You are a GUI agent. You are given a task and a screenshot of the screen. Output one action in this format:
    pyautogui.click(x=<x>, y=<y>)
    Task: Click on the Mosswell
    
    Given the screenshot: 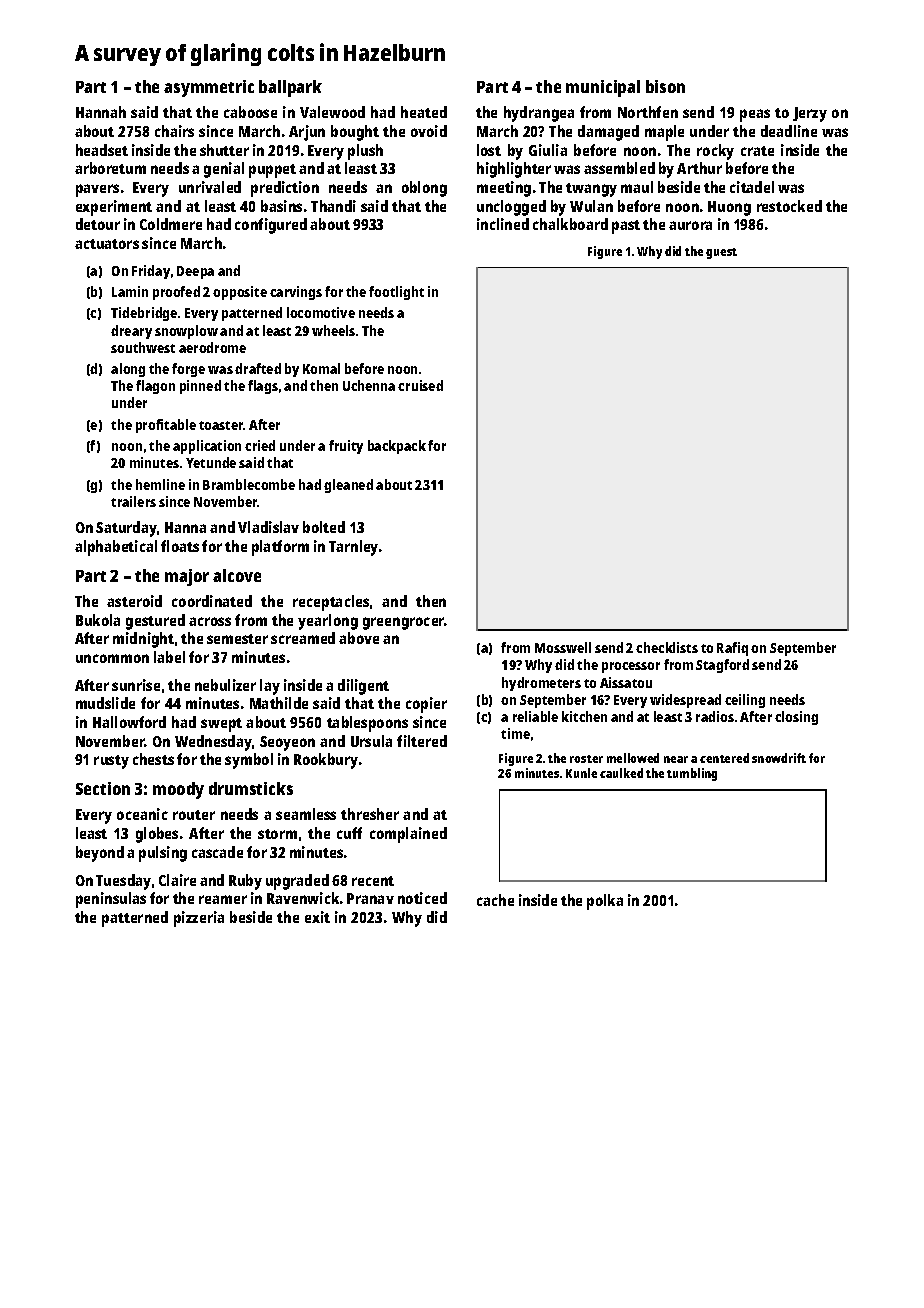 What is the action you would take?
    pyautogui.click(x=563, y=647)
